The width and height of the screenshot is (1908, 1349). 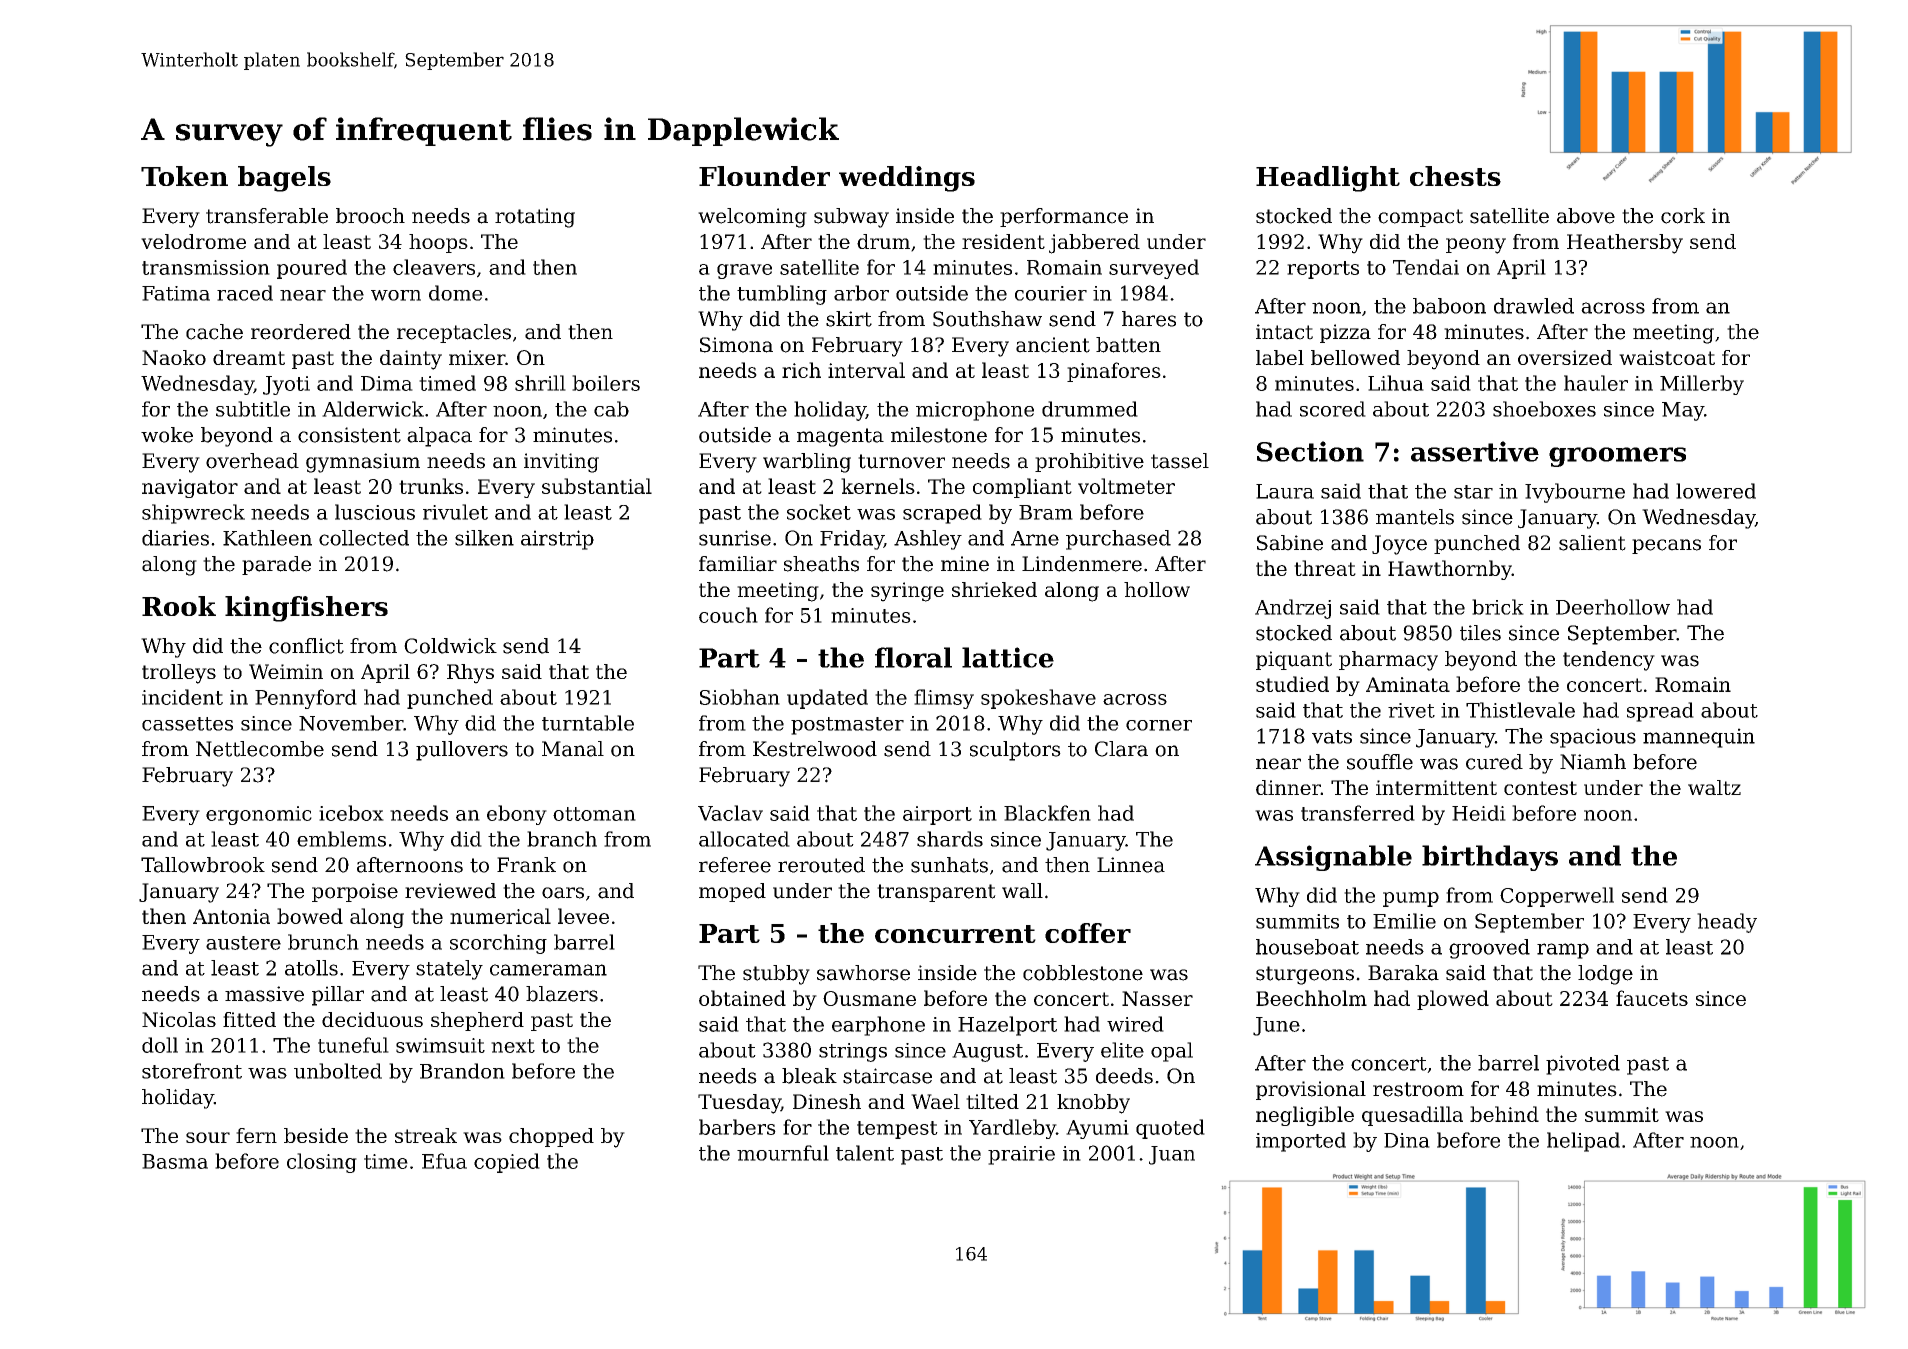 What do you see at coordinates (1652, 998) in the screenshot?
I see `faucets` at bounding box center [1652, 998].
